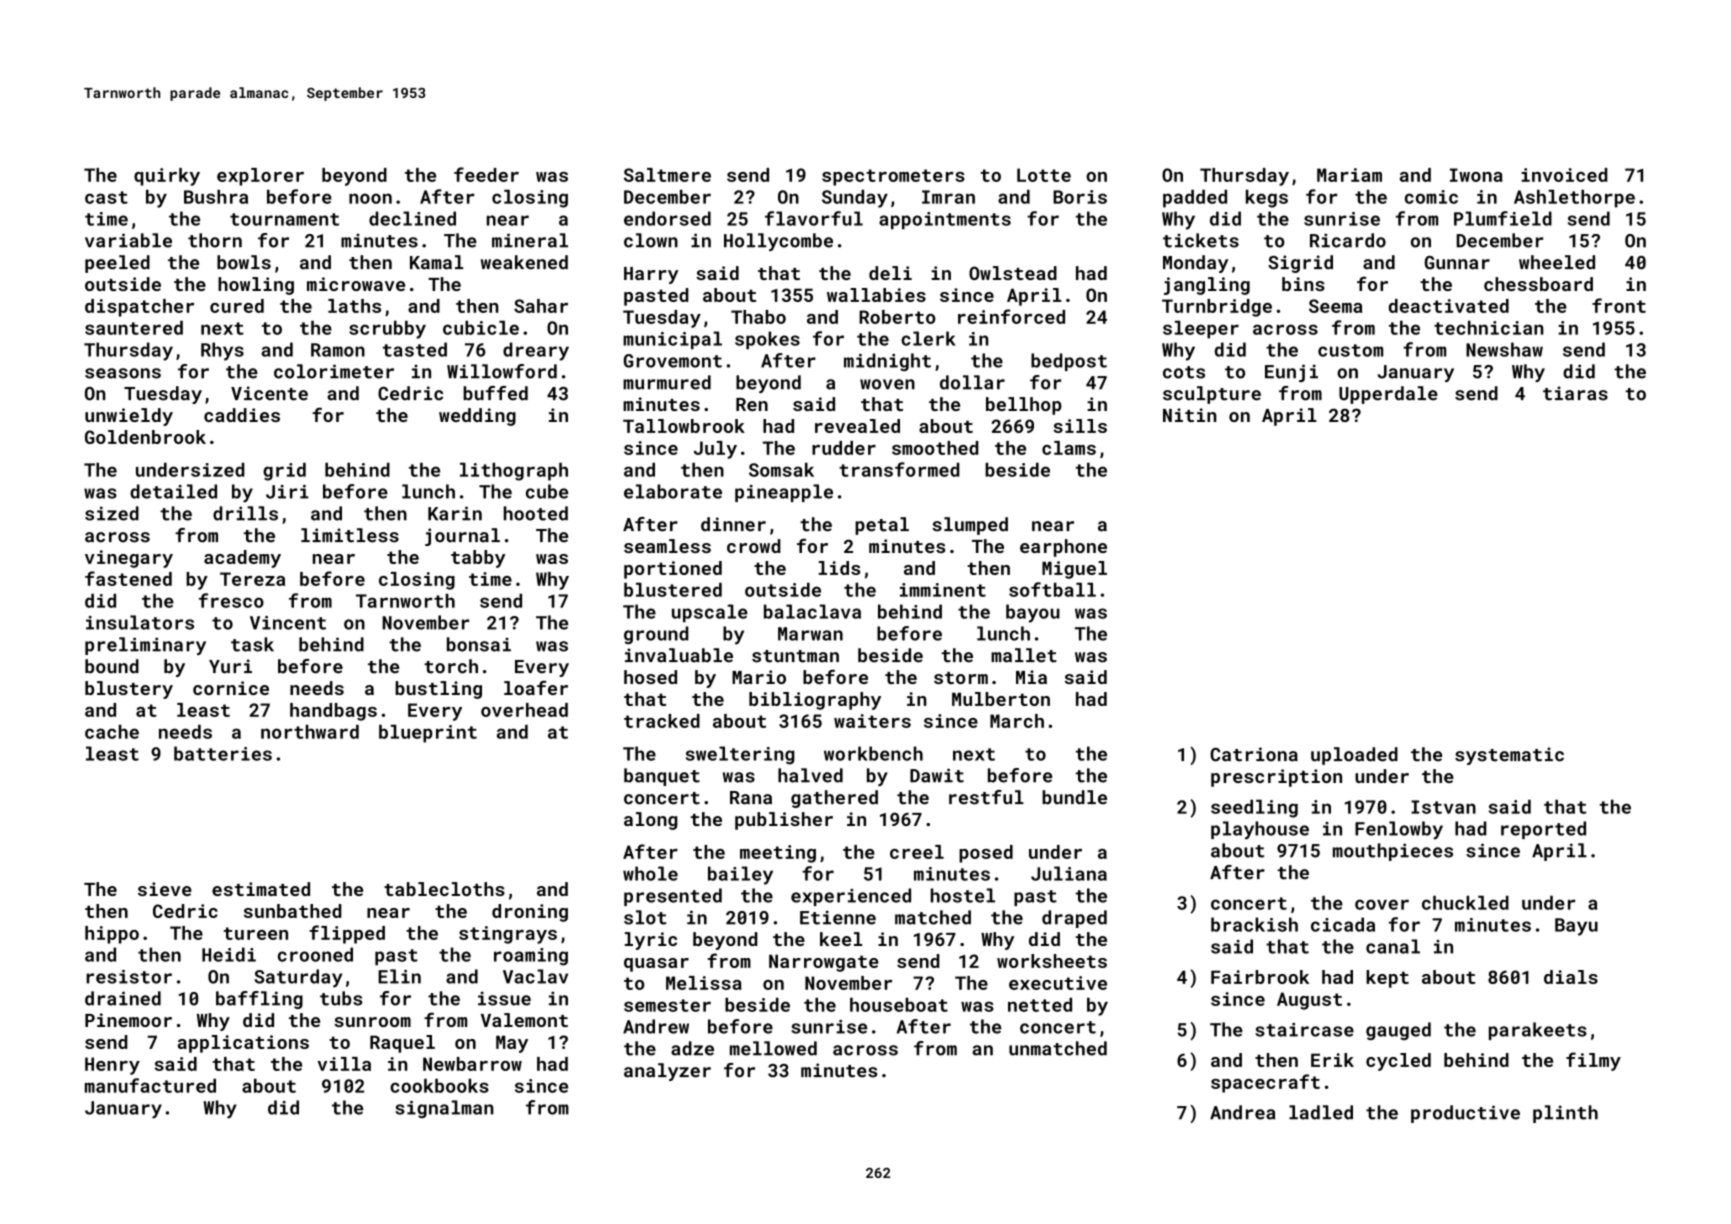 The height and width of the image is (1224, 1731). What do you see at coordinates (444, 1109) in the image?
I see `signalman` at bounding box center [444, 1109].
